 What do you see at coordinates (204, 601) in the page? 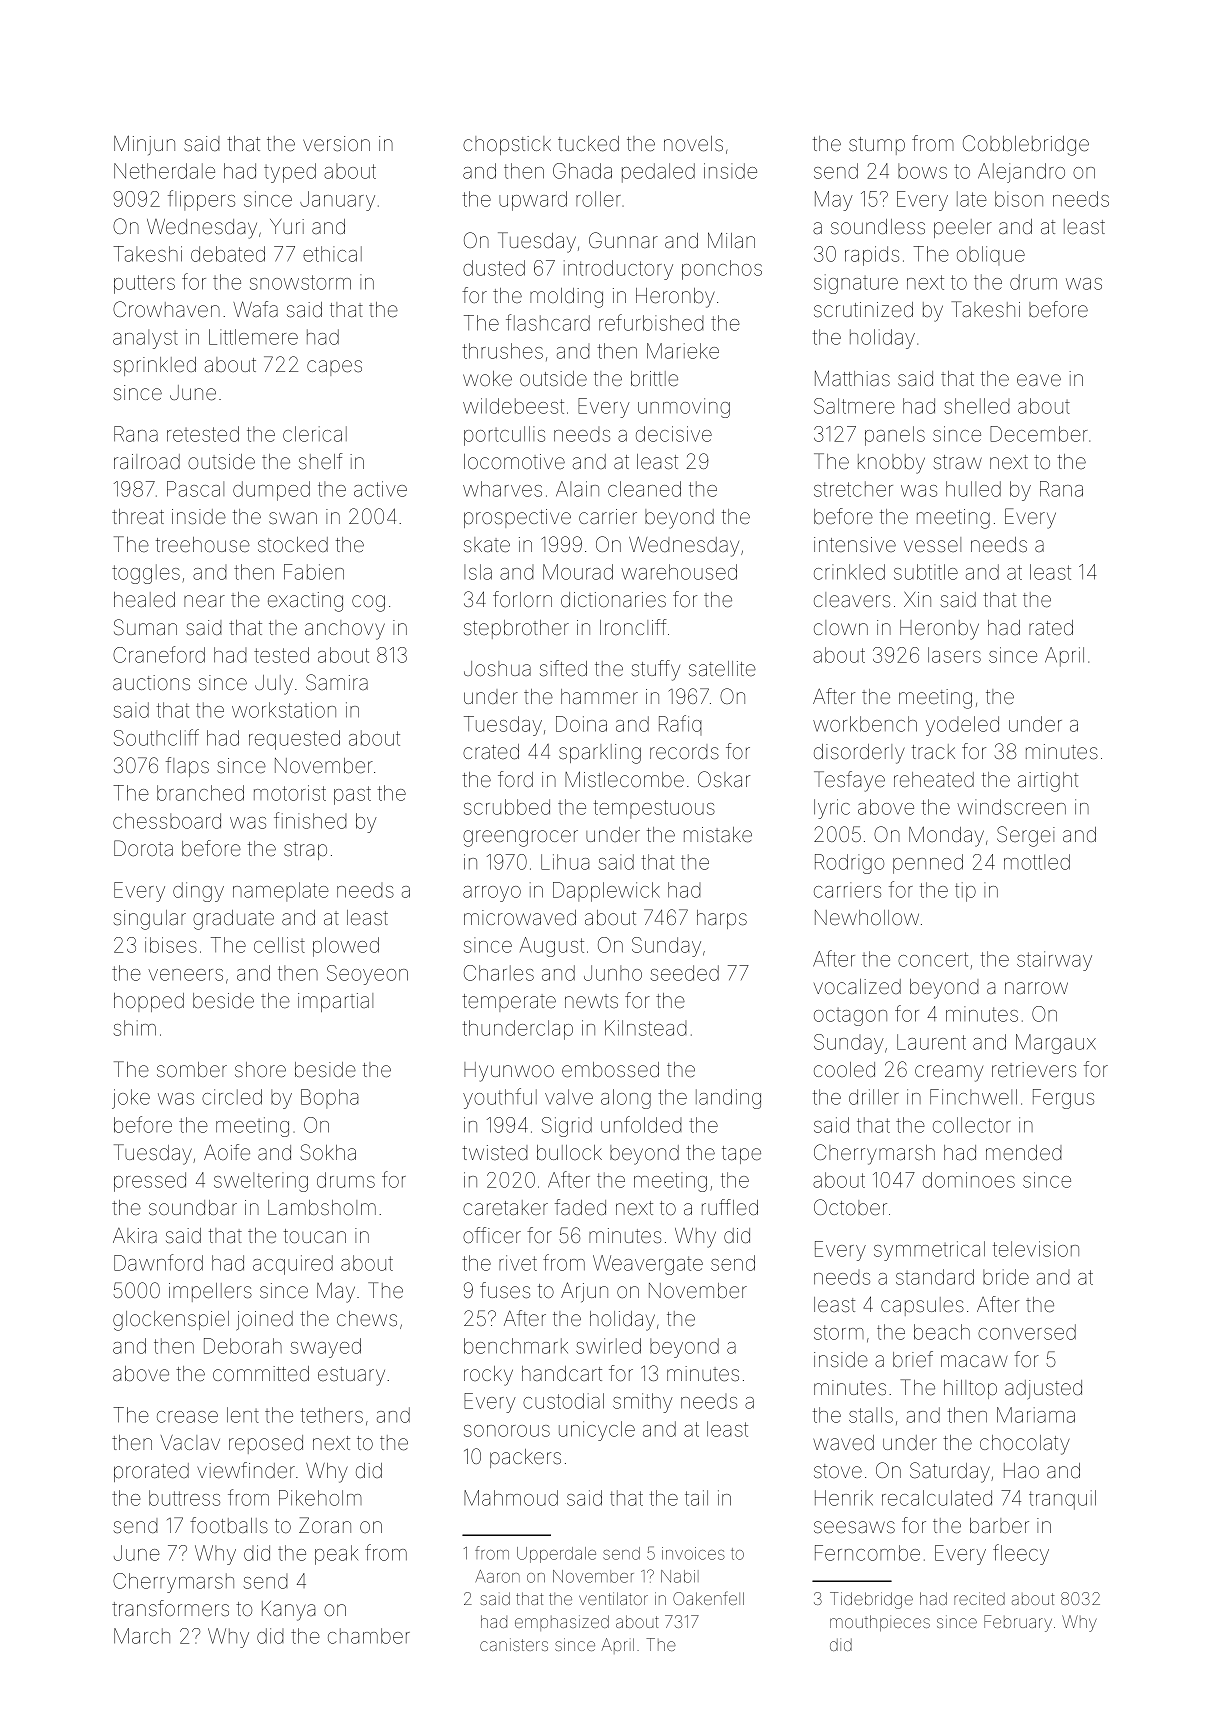
I see `near` at bounding box center [204, 601].
